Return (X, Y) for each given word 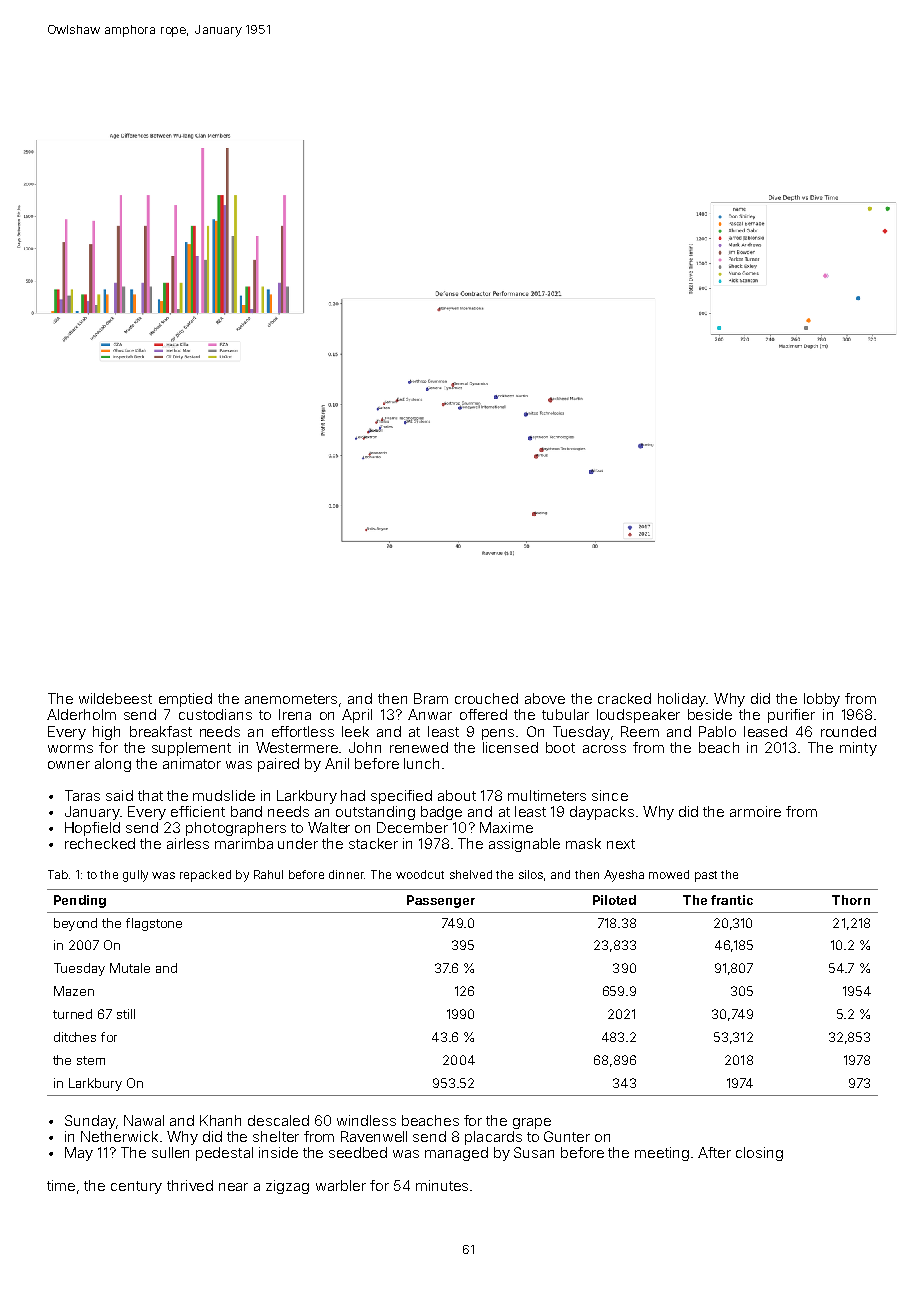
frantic (732, 900)
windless (366, 1120)
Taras (82, 795)
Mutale (130, 968)
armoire (755, 811)
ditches (75, 1037)
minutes (442, 1185)
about (457, 795)
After (714, 1152)
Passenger (441, 901)
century (136, 1187)
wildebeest (115, 698)
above (545, 698)
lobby (822, 700)
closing (759, 1154)
